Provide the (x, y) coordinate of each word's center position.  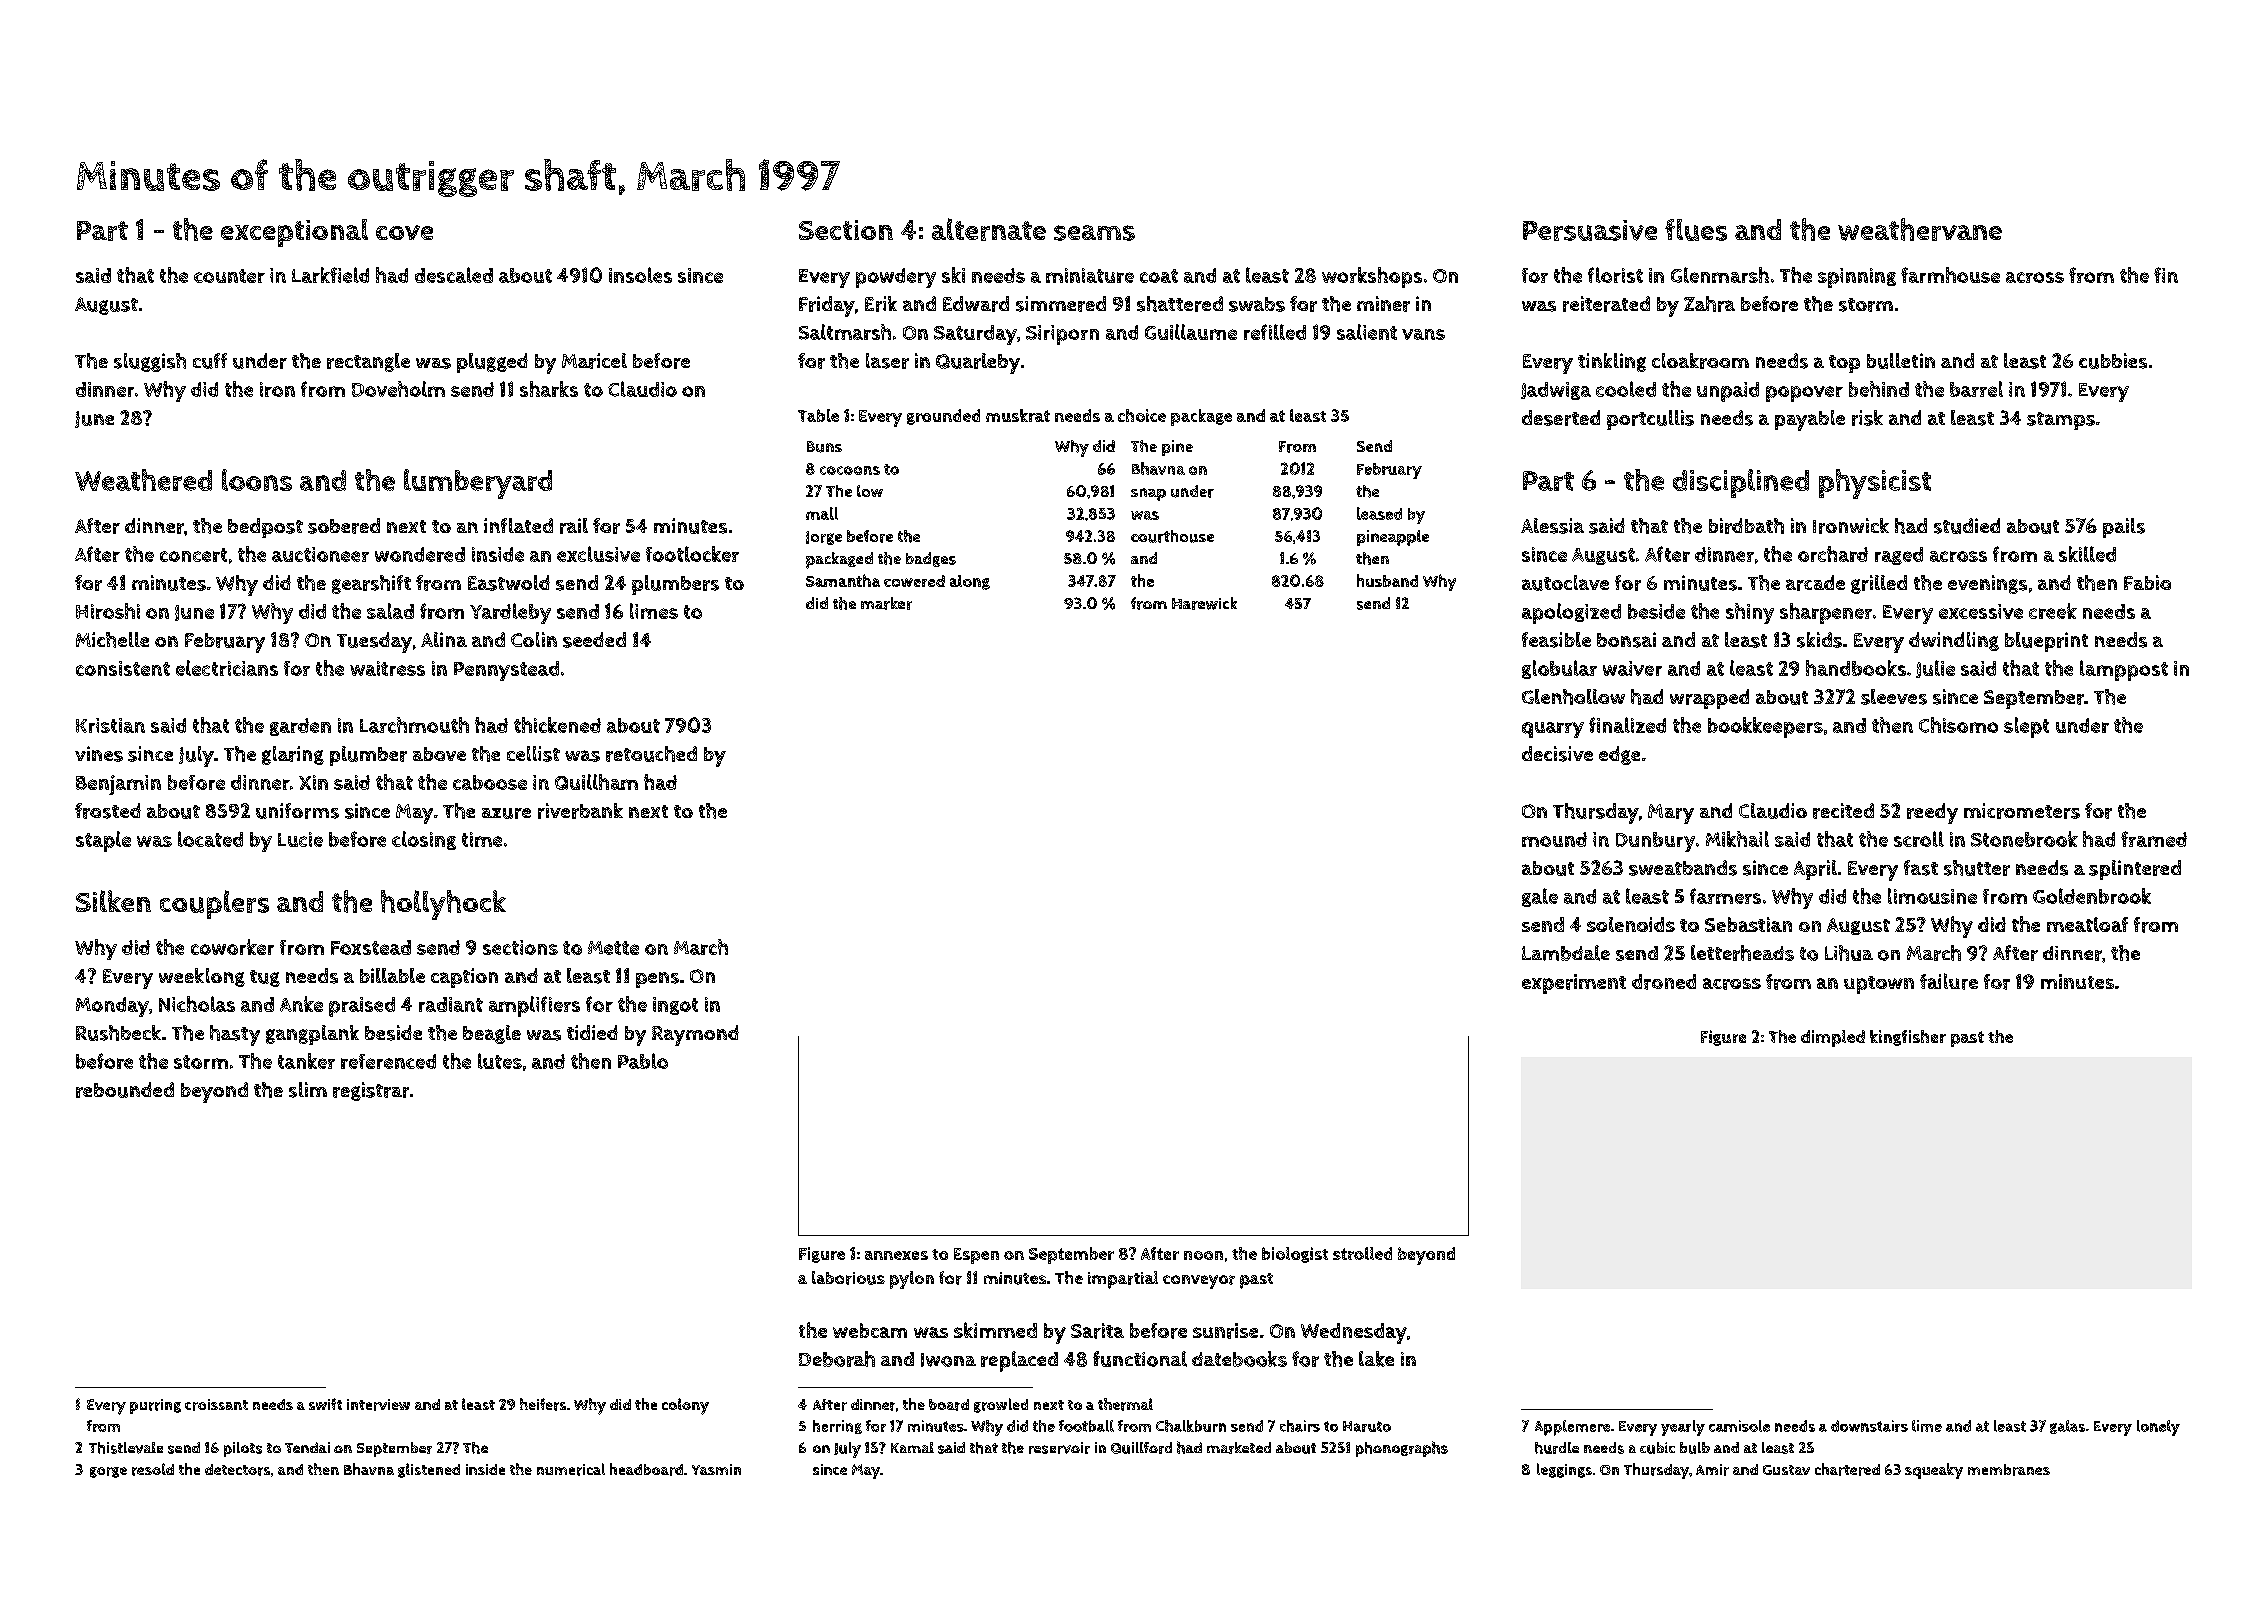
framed (2154, 839)
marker (886, 603)
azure (506, 813)
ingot (675, 1006)
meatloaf (2087, 924)
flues (1696, 230)
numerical (571, 1469)
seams (1094, 233)
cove (404, 232)
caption (464, 978)
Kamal (912, 1447)
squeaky (1934, 1471)
